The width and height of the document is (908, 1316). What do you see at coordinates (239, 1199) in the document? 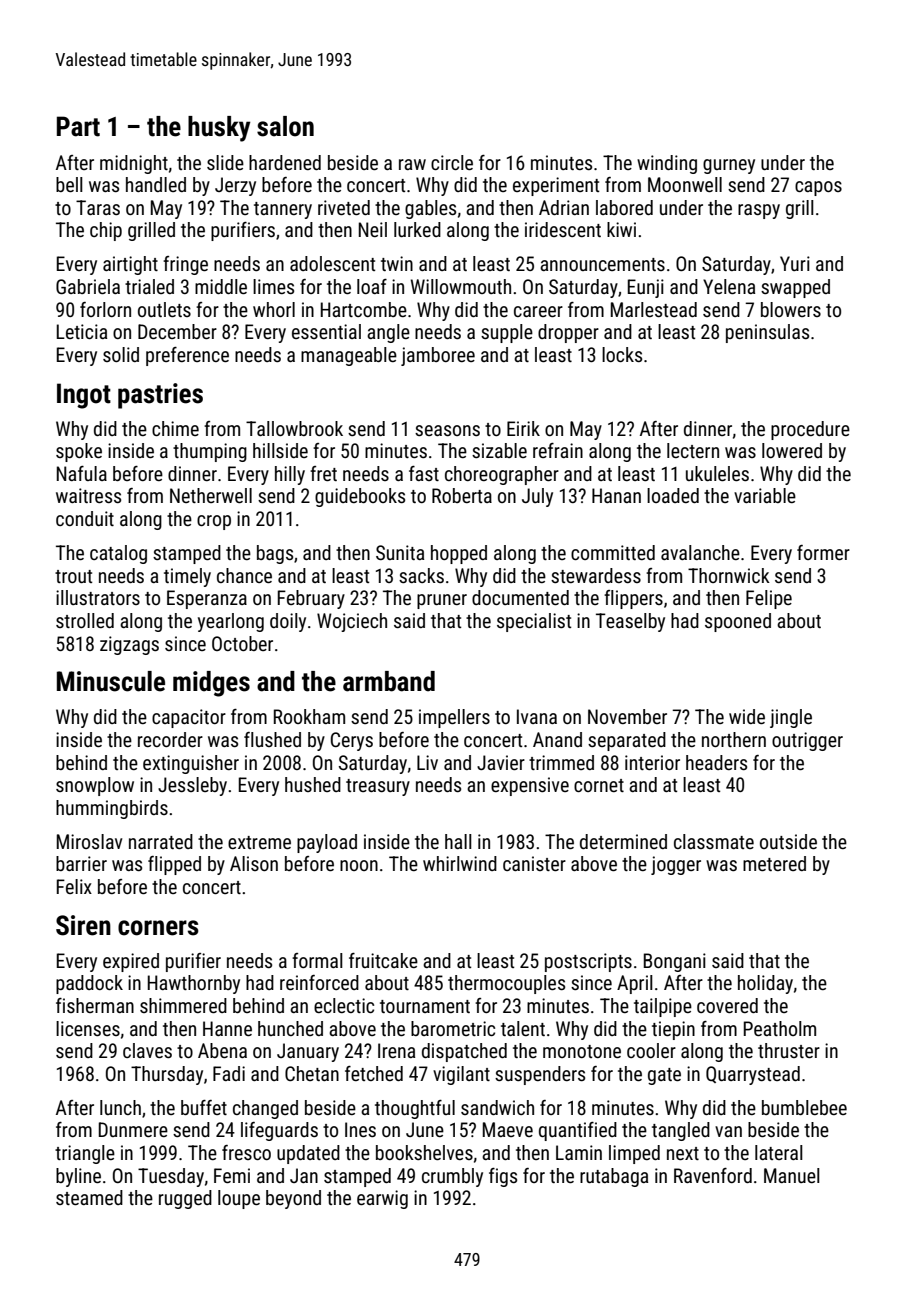
I see `loupe` at bounding box center [239, 1199].
